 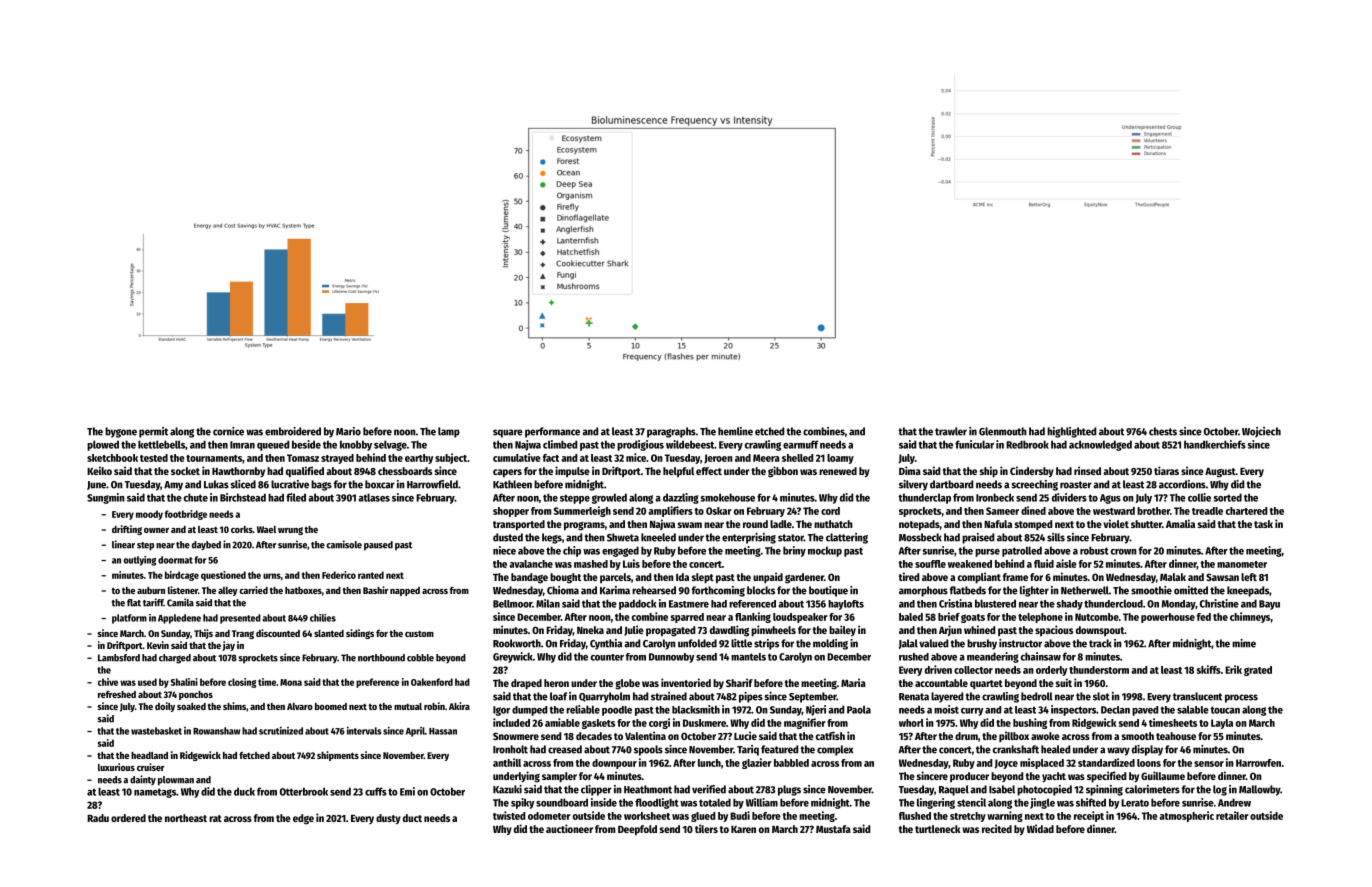 I want to click on permit, so click(x=153, y=432).
